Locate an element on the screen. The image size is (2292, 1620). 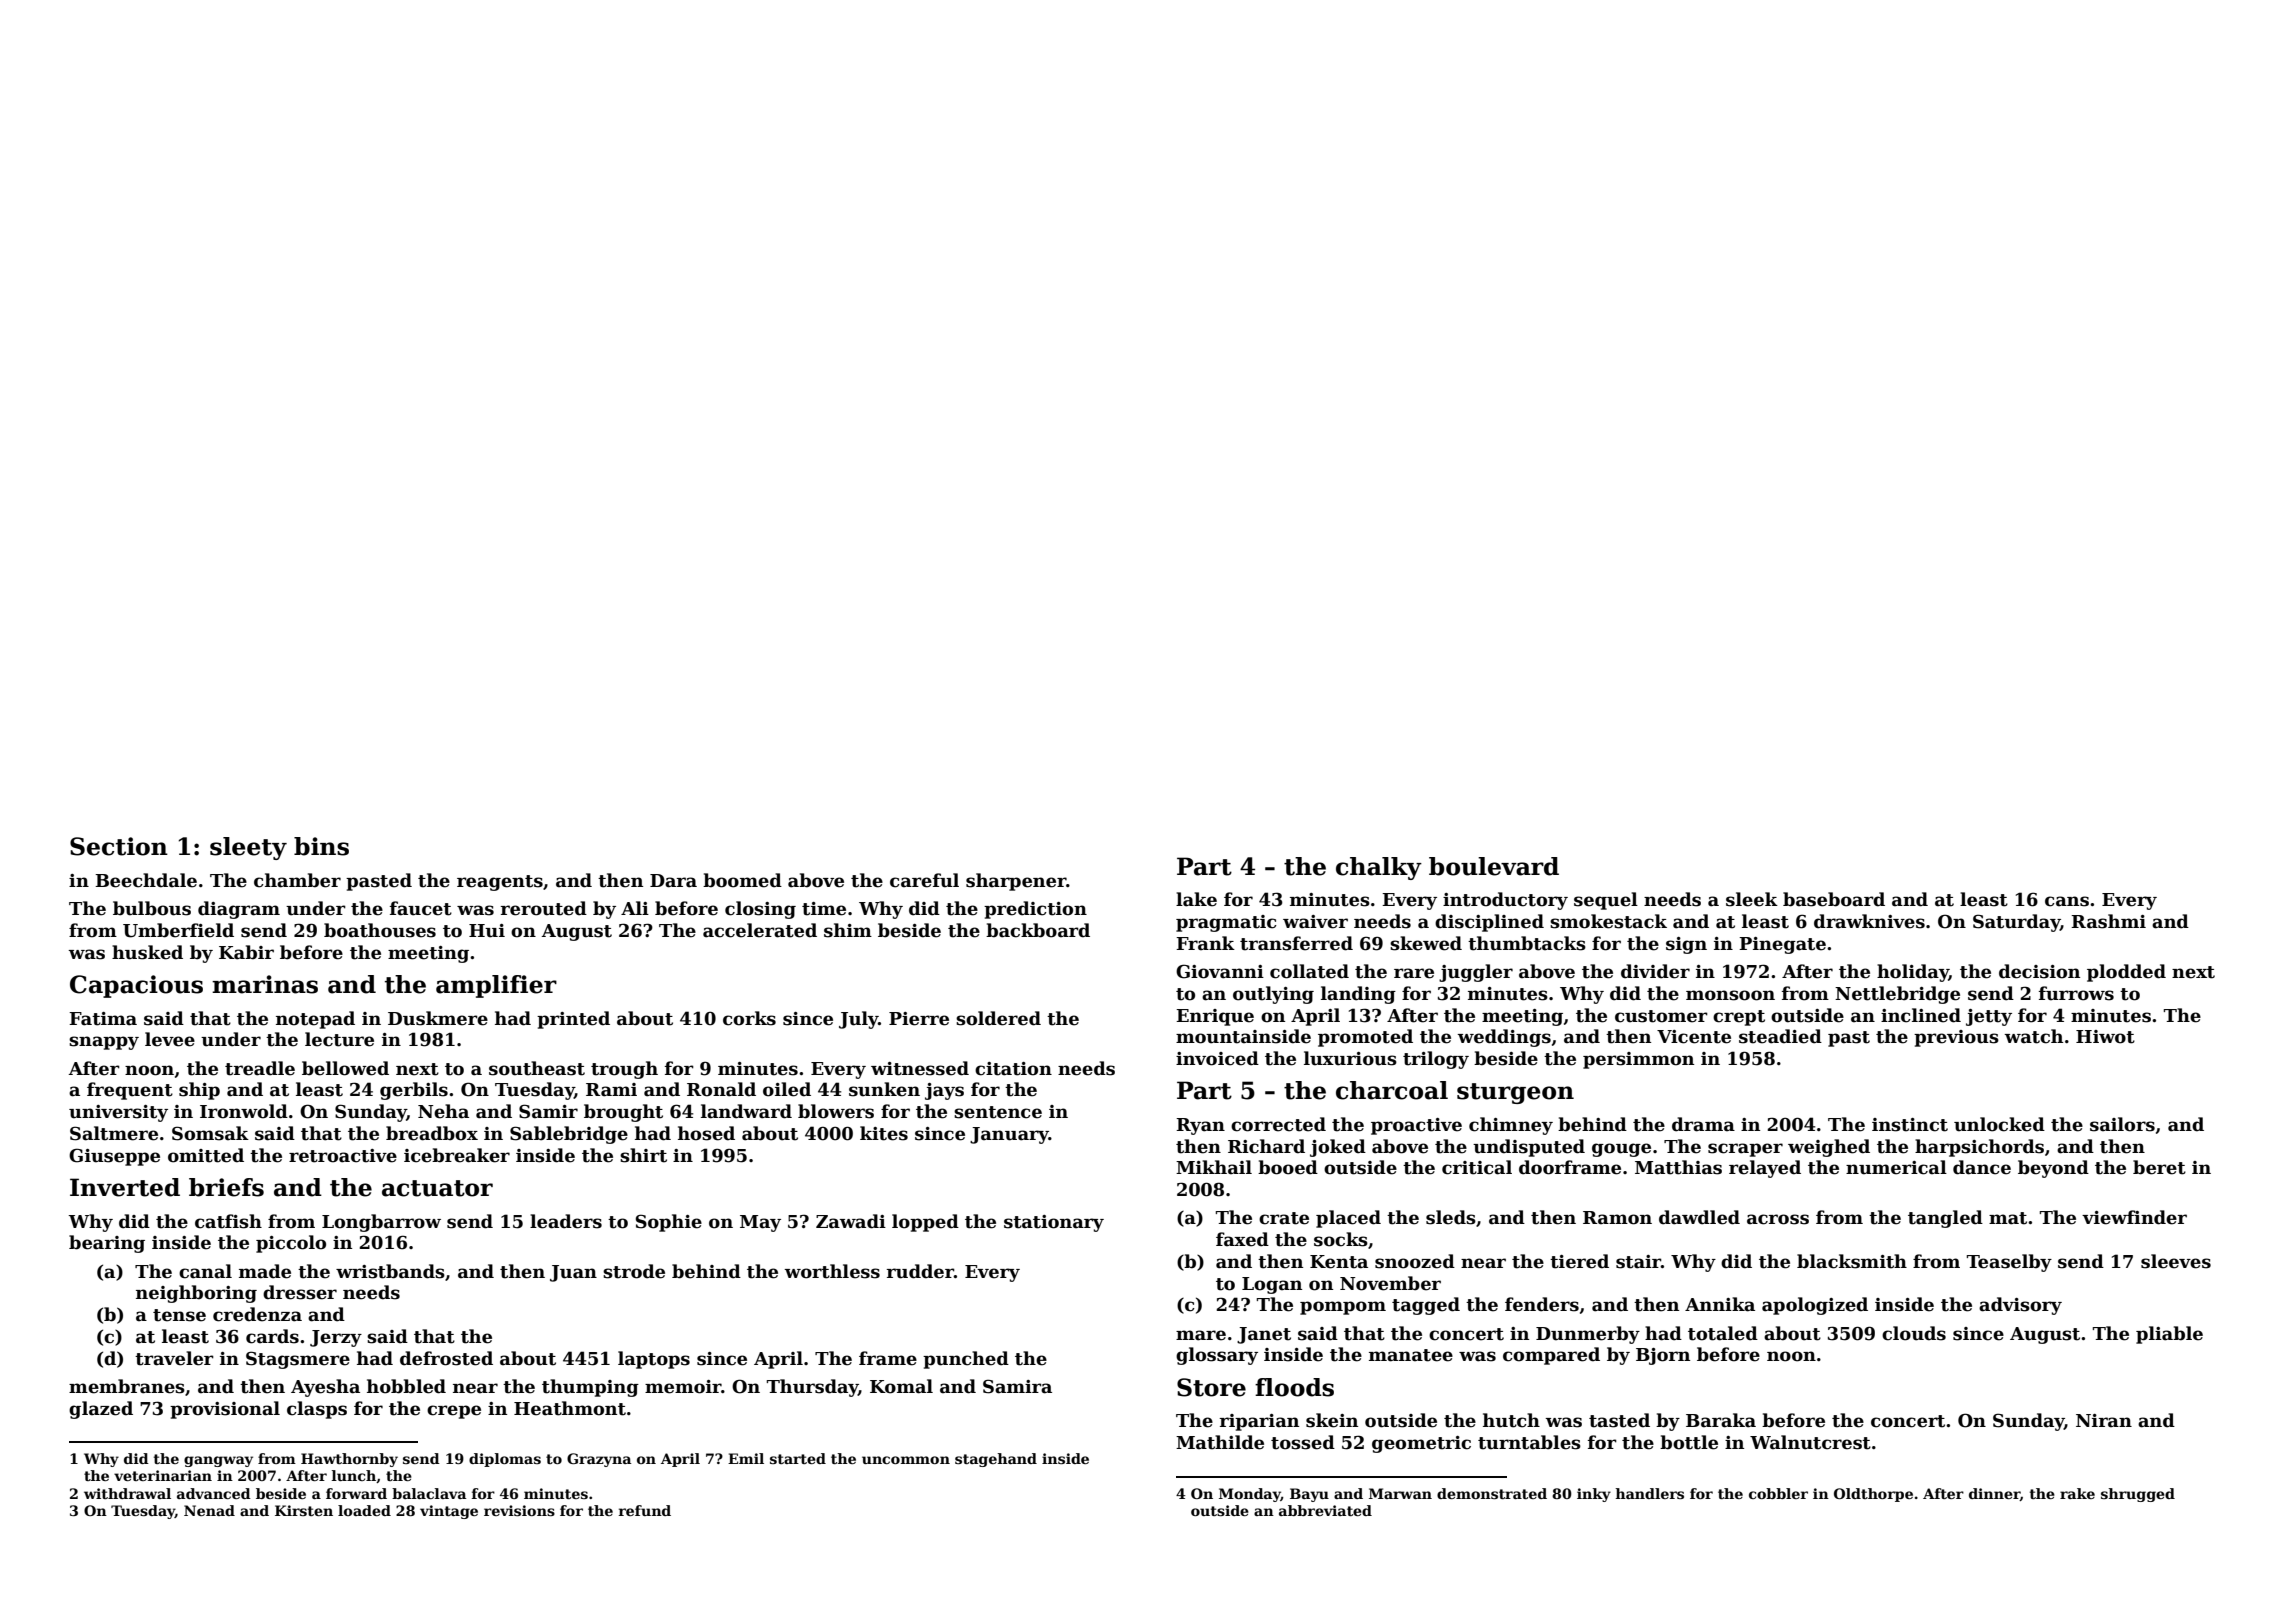
Logan is located at coordinates (1272, 1285).
